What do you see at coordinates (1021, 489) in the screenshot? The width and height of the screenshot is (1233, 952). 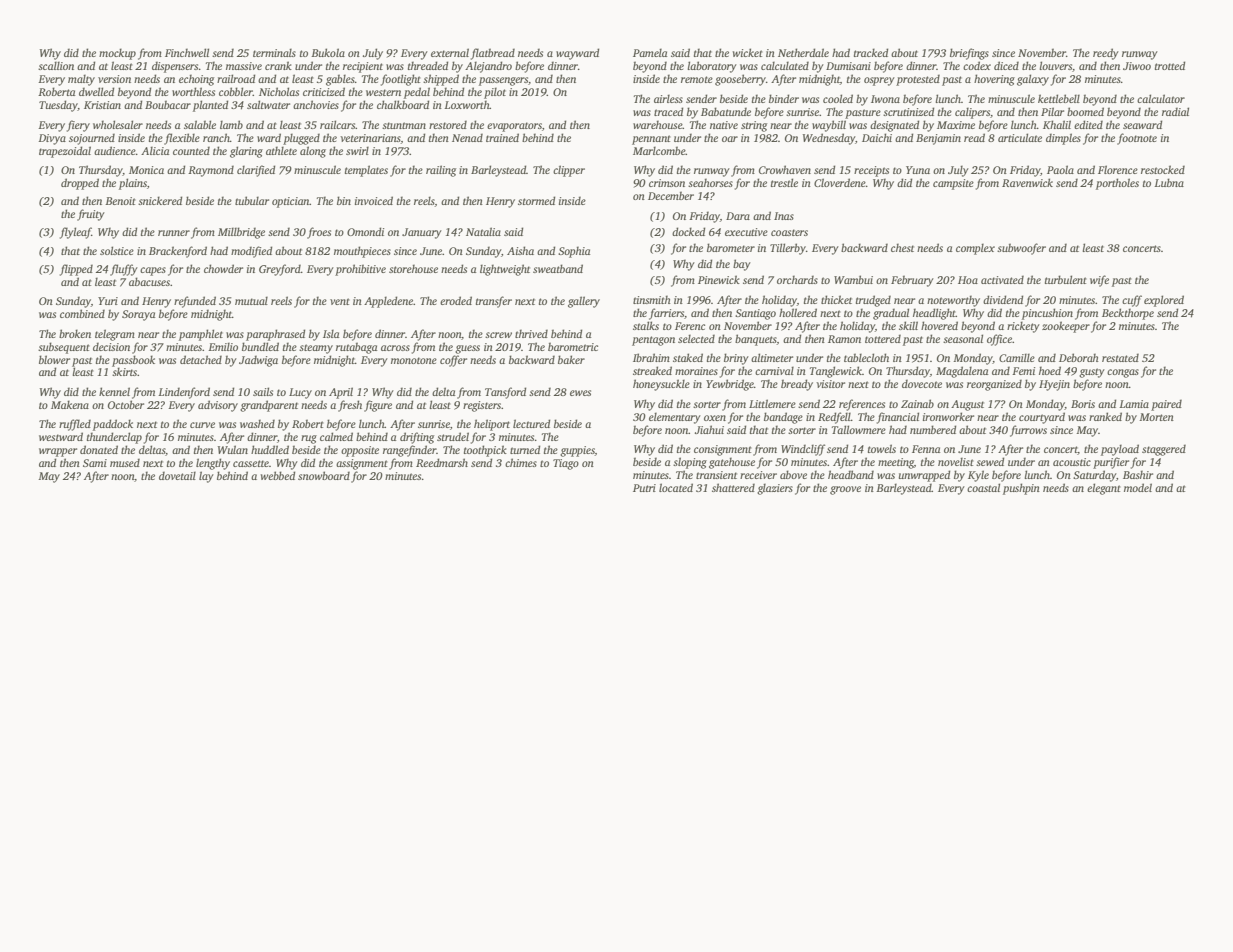 I see `pushpin` at bounding box center [1021, 489].
